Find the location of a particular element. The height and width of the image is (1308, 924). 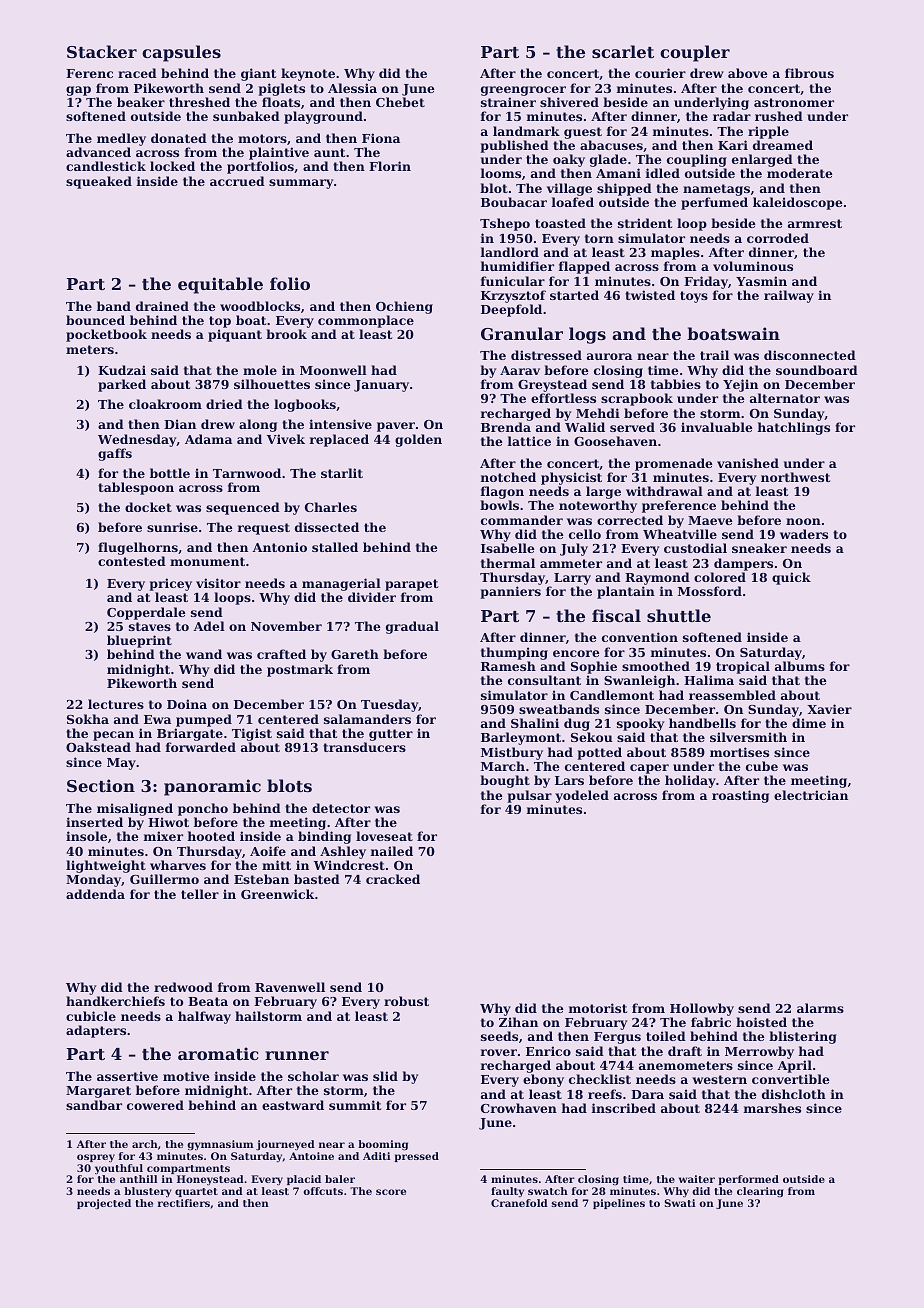

projected is located at coordinates (104, 1204).
